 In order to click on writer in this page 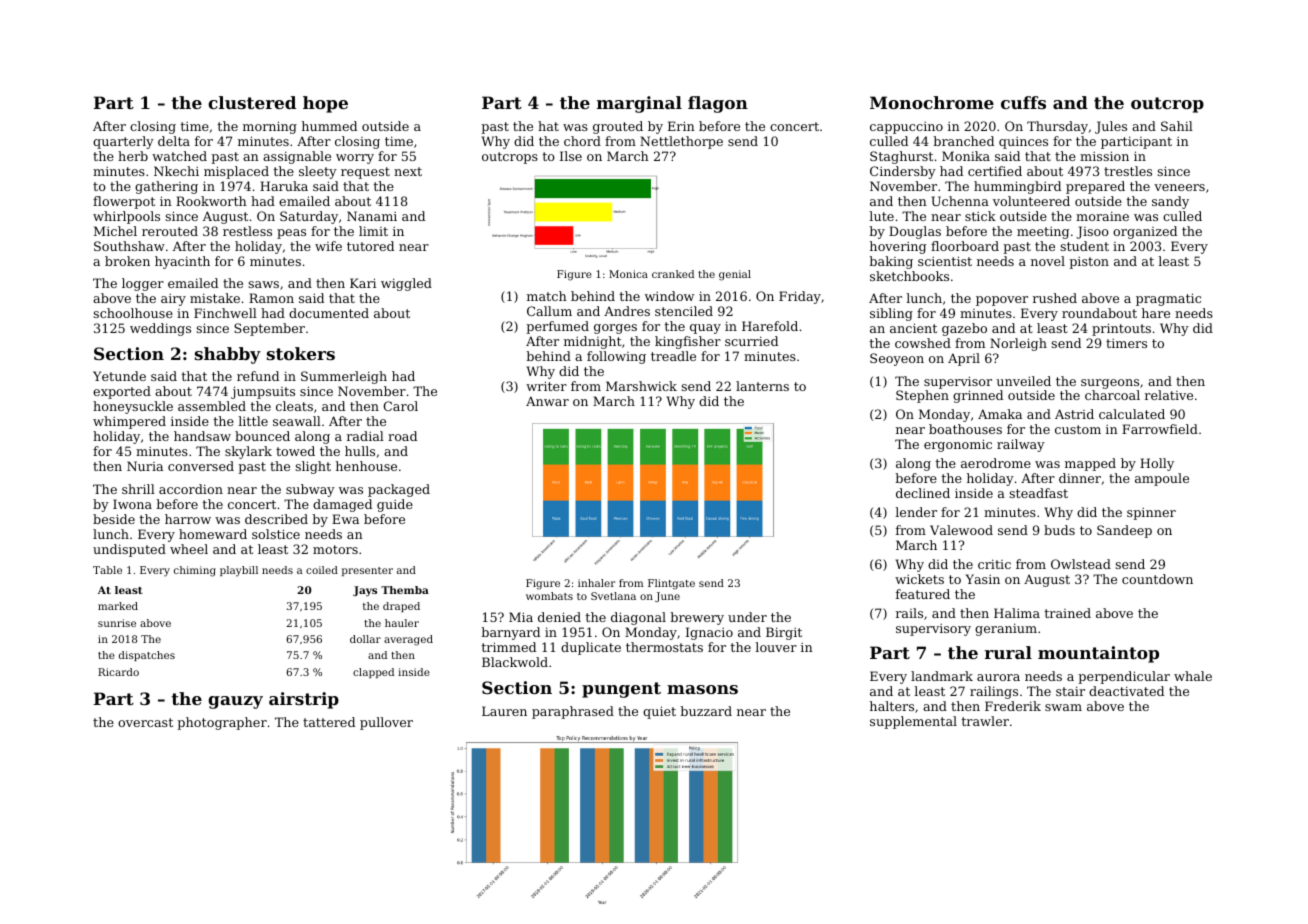, I will do `click(546, 386)`.
